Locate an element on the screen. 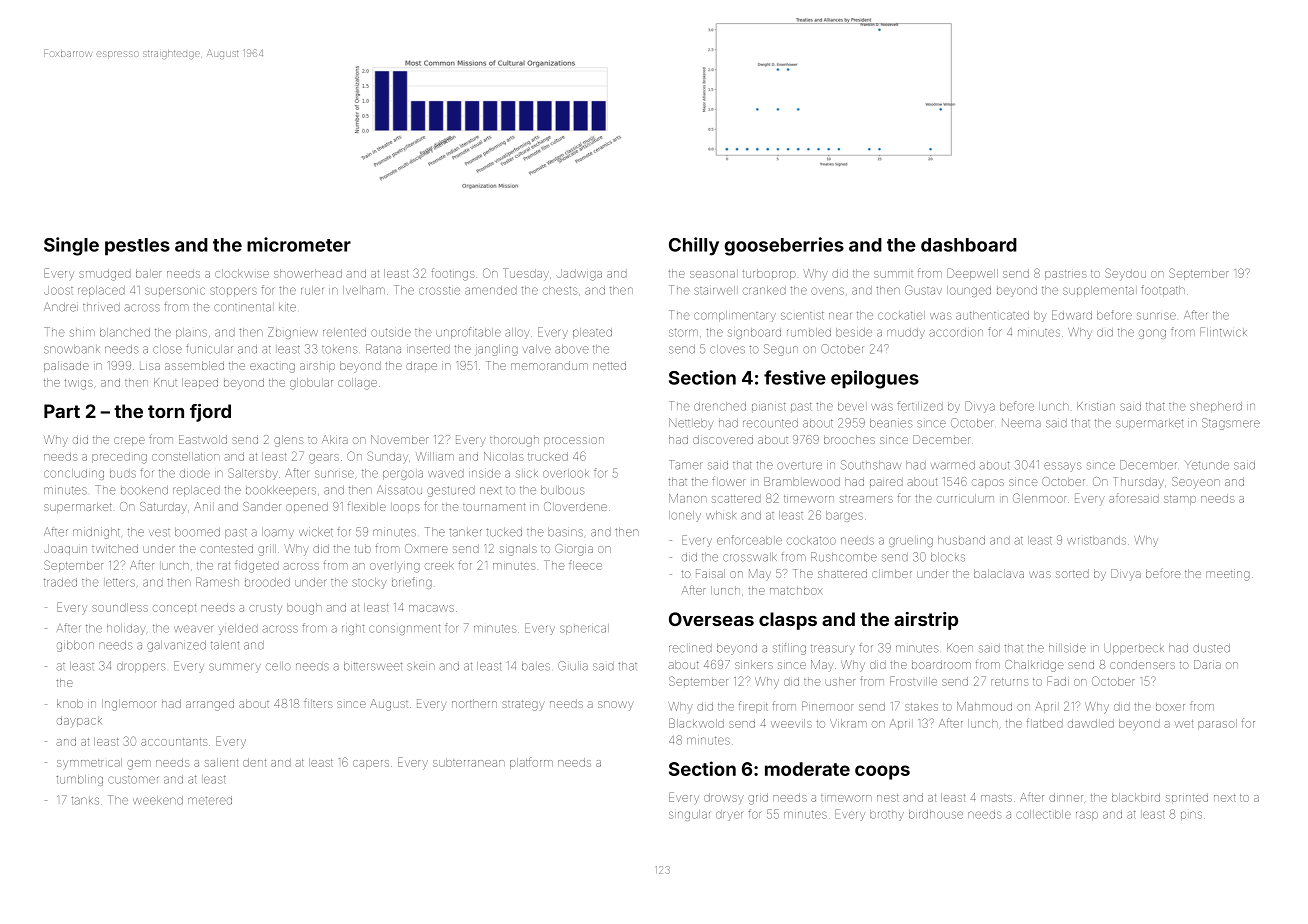 The width and height of the screenshot is (1308, 924). midnight is located at coordinates (96, 533).
